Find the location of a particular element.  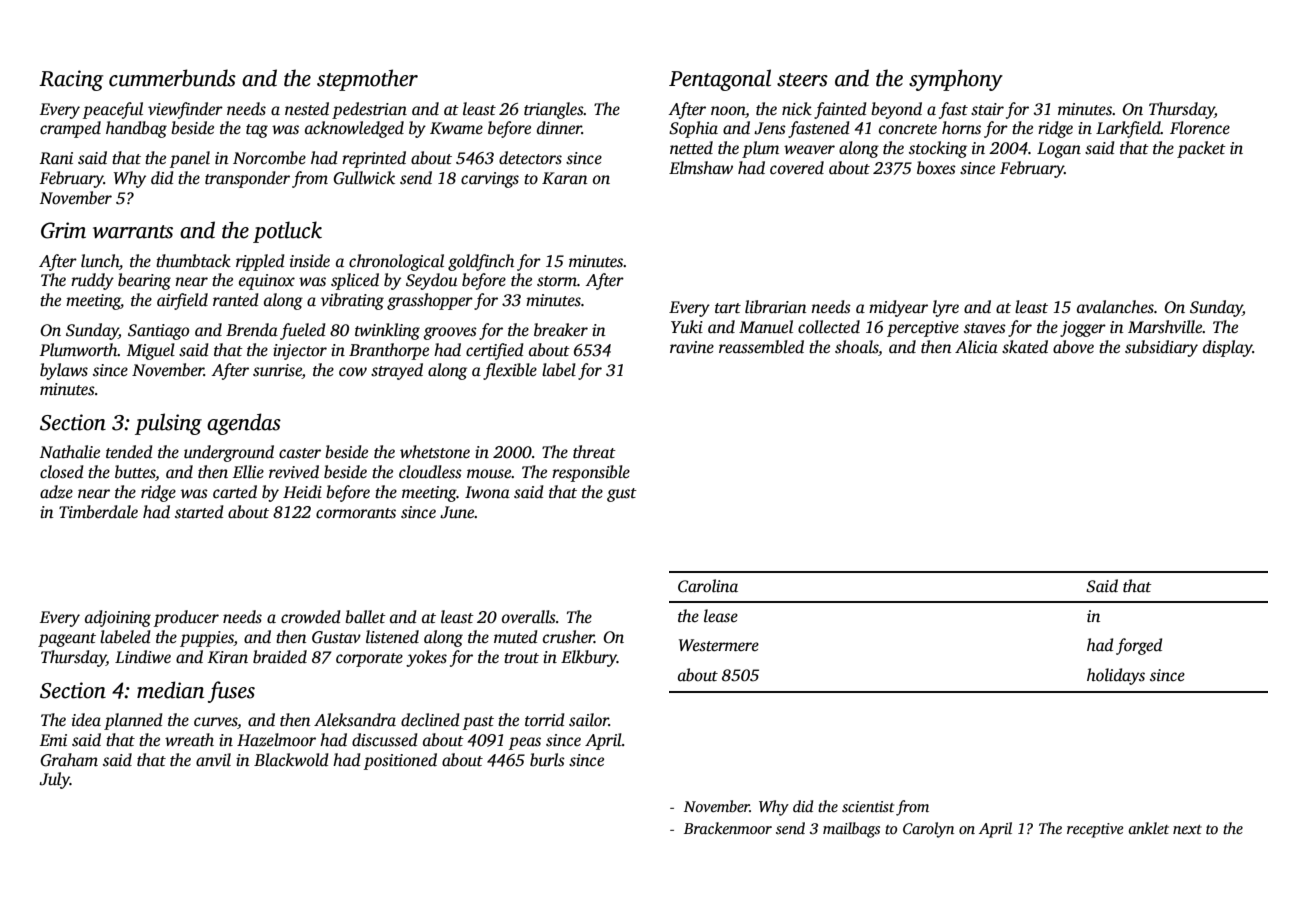

holidays is located at coordinates (1116, 676).
